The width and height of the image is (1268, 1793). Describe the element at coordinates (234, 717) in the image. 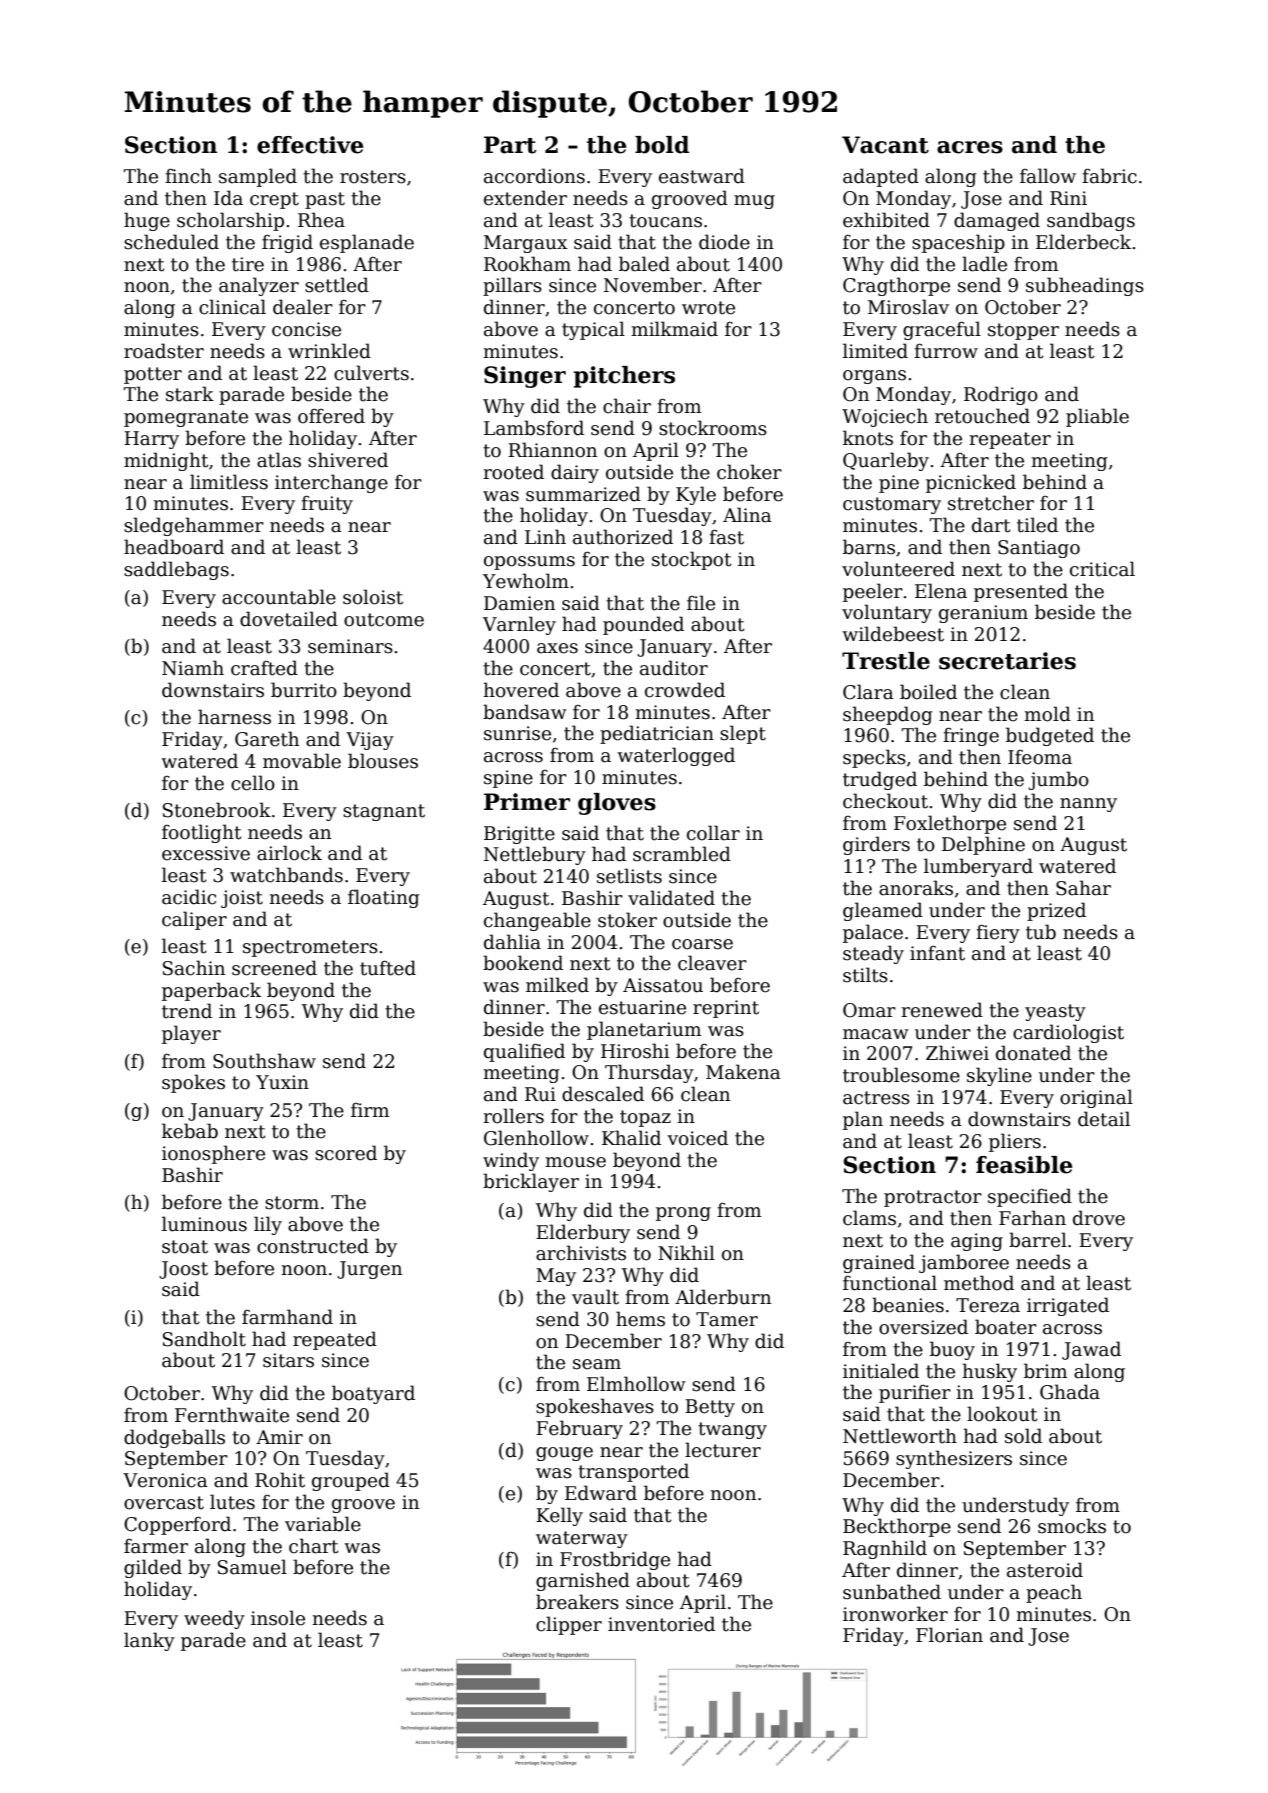

I see `harness` at that location.
